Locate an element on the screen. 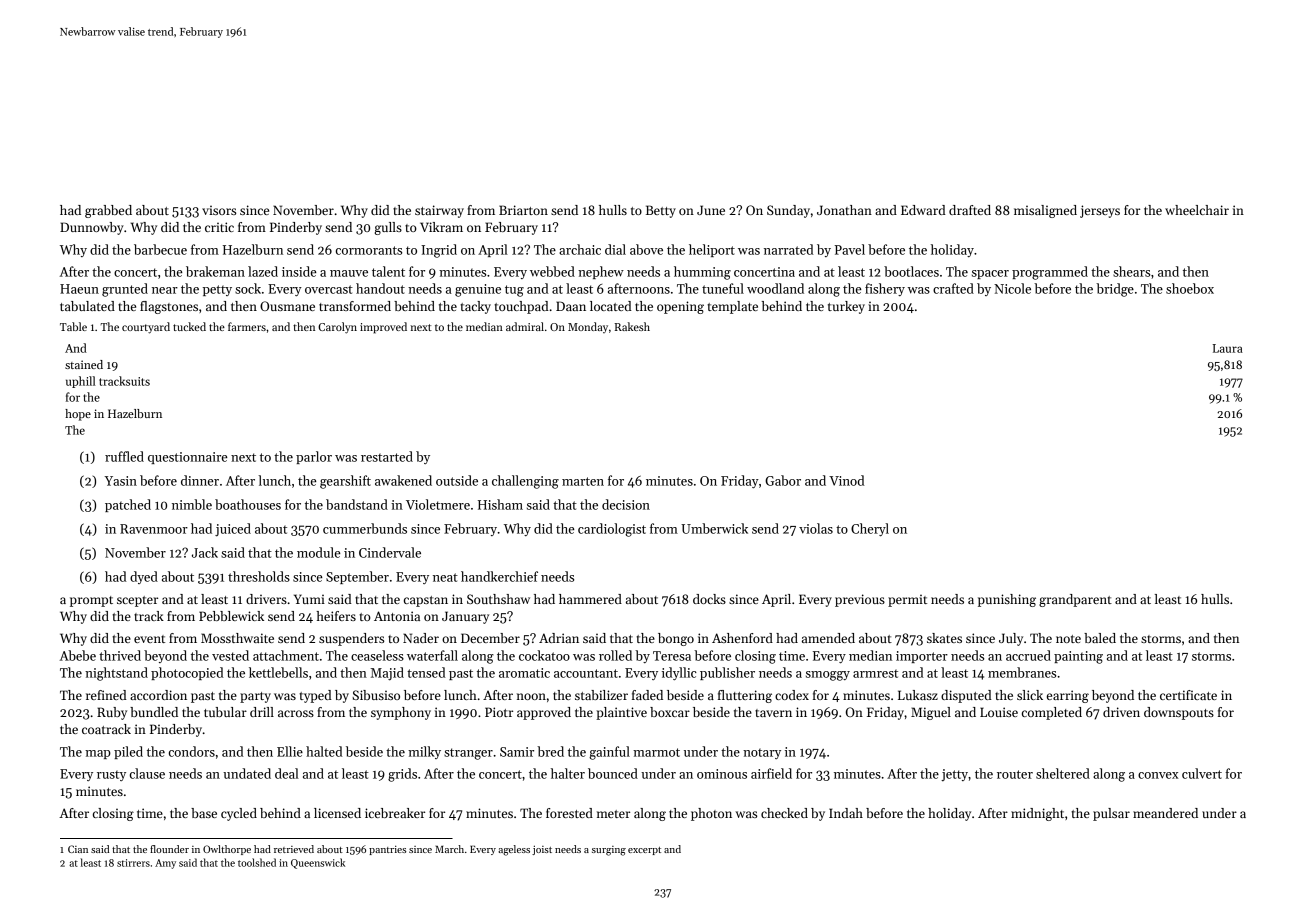  Abebe is located at coordinates (78, 655).
